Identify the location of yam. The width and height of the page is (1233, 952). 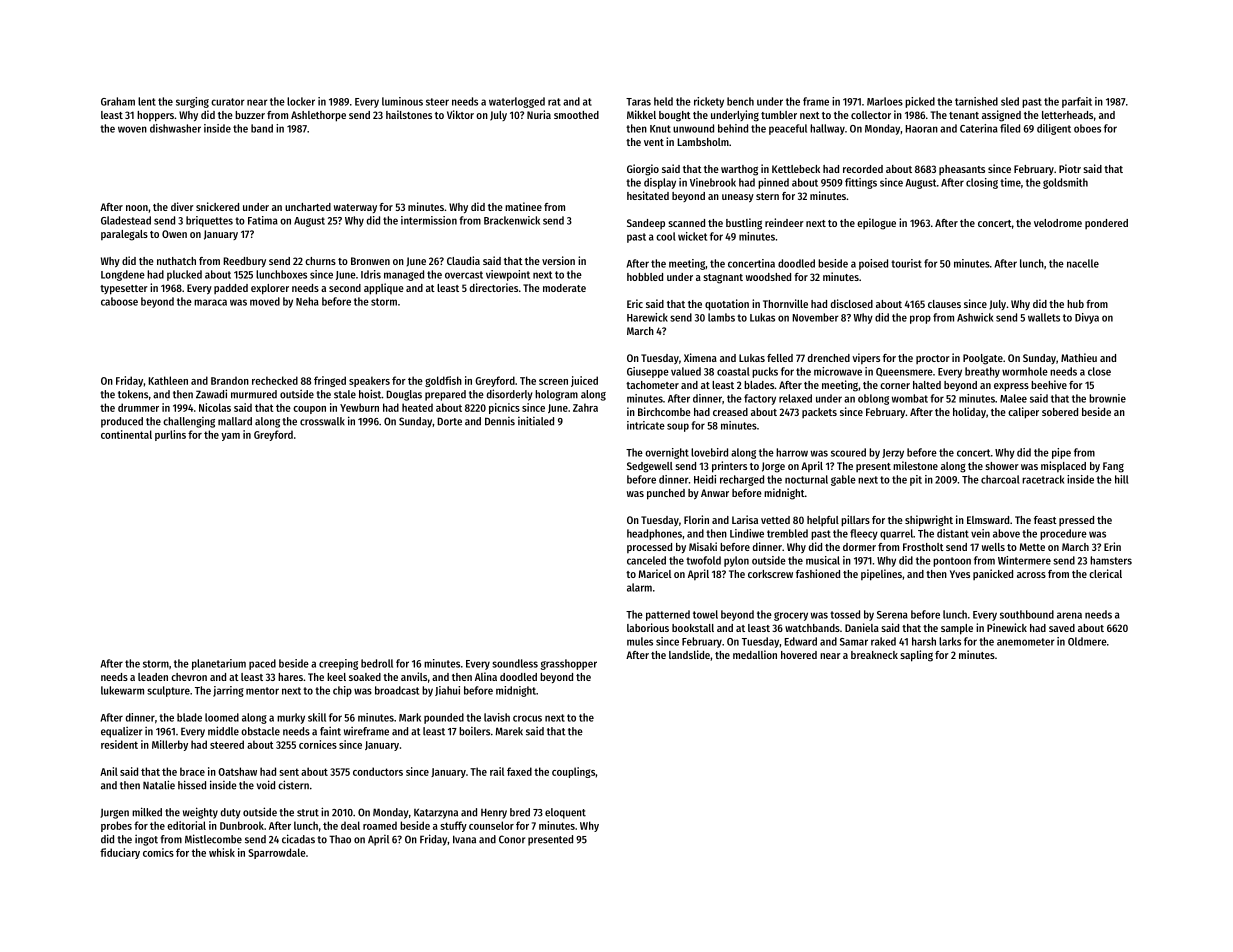
(230, 437).
